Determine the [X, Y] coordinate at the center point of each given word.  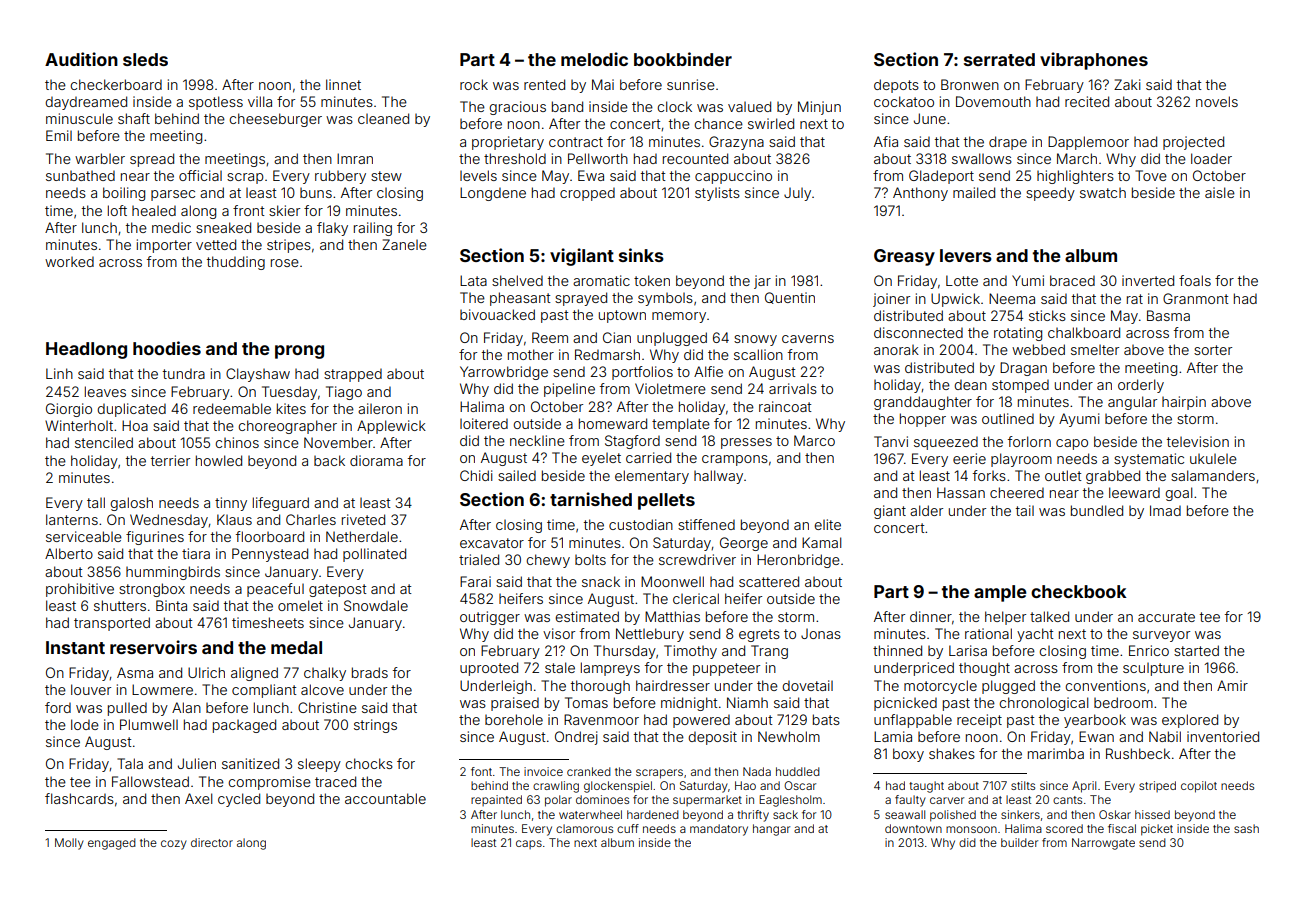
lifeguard [281, 504]
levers [966, 255]
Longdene [493, 194]
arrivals [793, 388]
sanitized [250, 763]
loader [1211, 158]
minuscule [79, 118]
